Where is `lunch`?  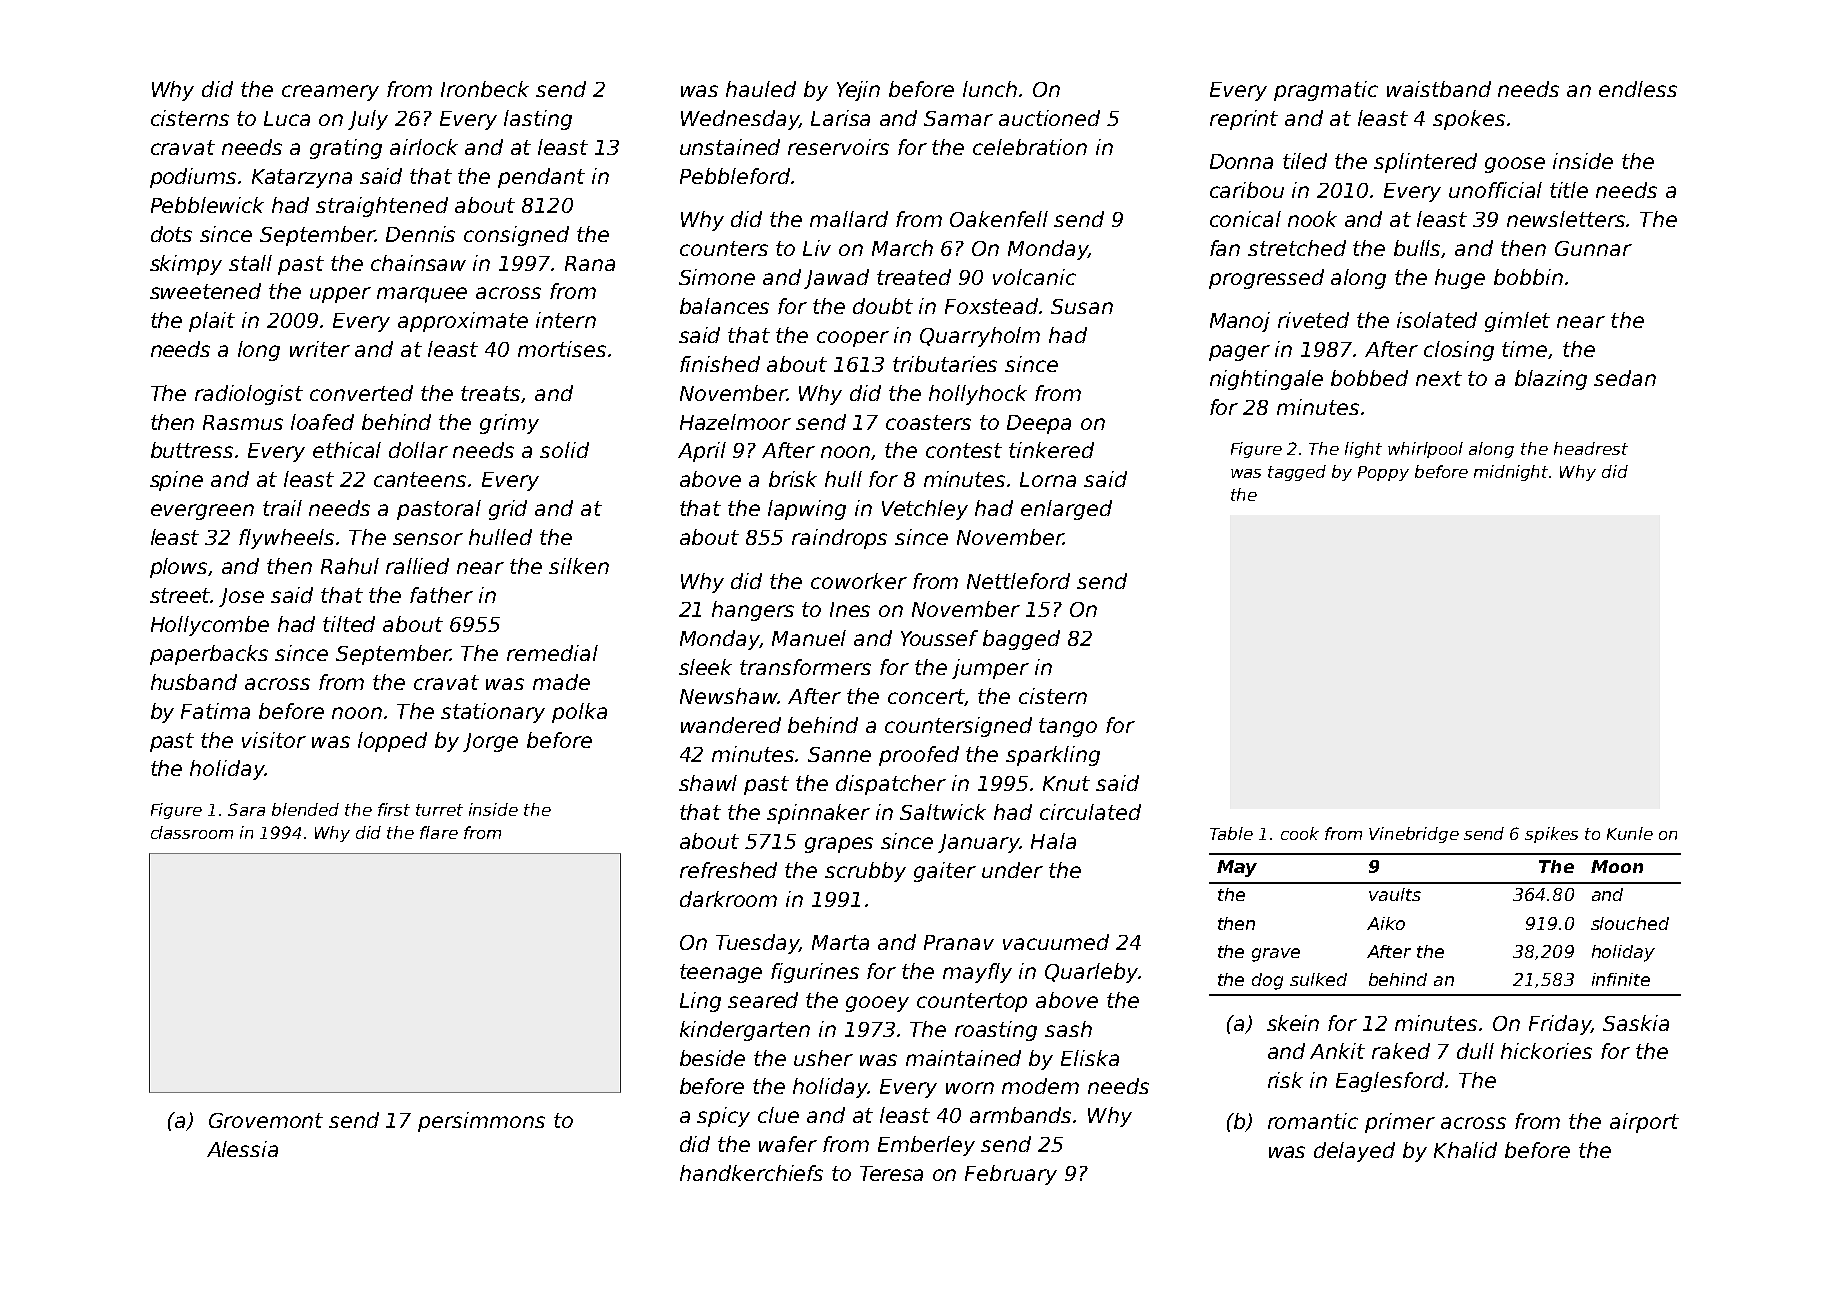 lunch is located at coordinates (990, 89).
